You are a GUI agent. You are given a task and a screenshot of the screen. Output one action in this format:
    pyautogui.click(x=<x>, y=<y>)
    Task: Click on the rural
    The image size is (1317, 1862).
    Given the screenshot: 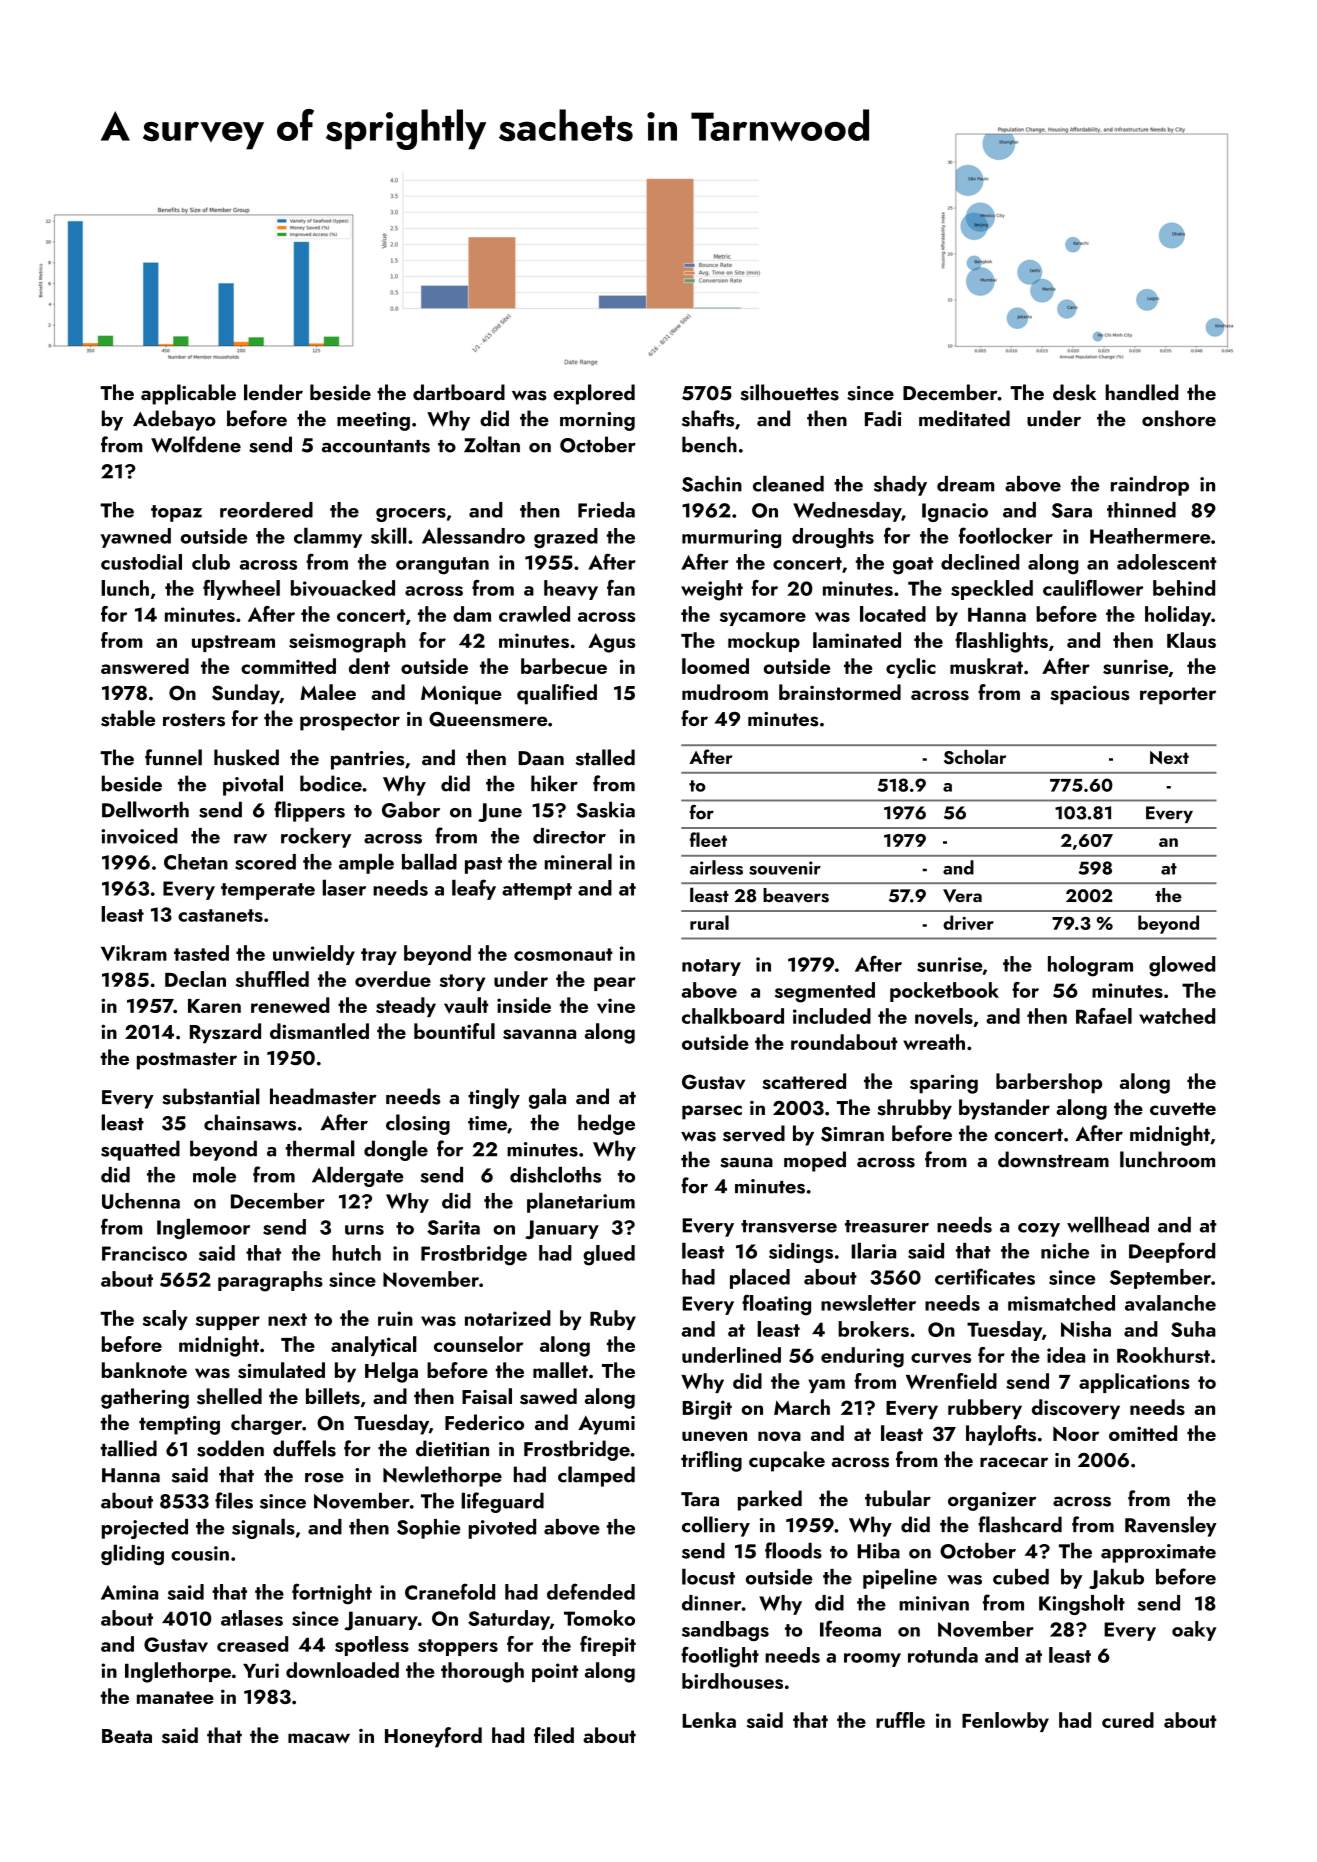 What is the action you would take?
    pyautogui.click(x=709, y=922)
